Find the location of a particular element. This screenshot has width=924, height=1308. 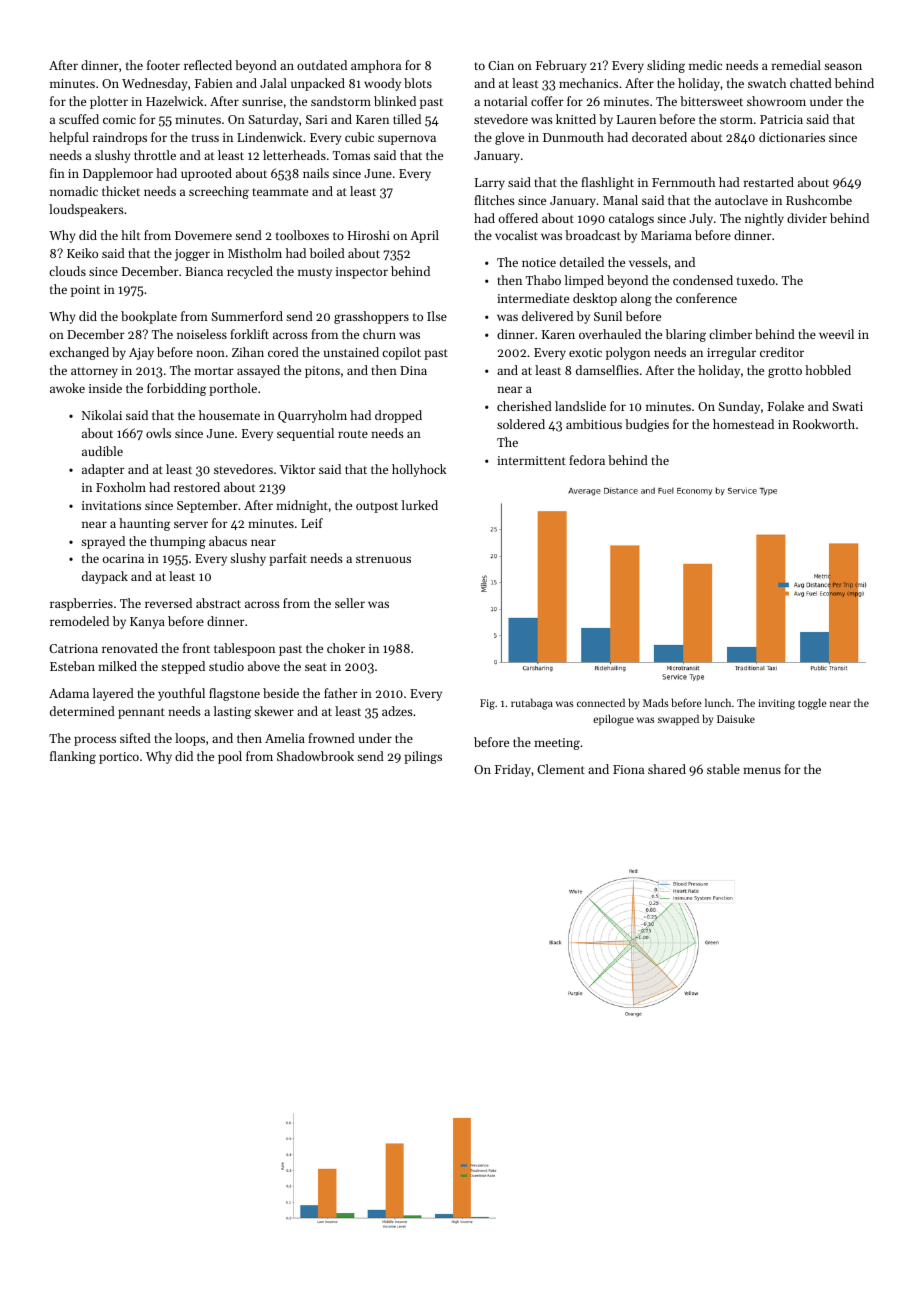

process is located at coordinates (95, 741).
